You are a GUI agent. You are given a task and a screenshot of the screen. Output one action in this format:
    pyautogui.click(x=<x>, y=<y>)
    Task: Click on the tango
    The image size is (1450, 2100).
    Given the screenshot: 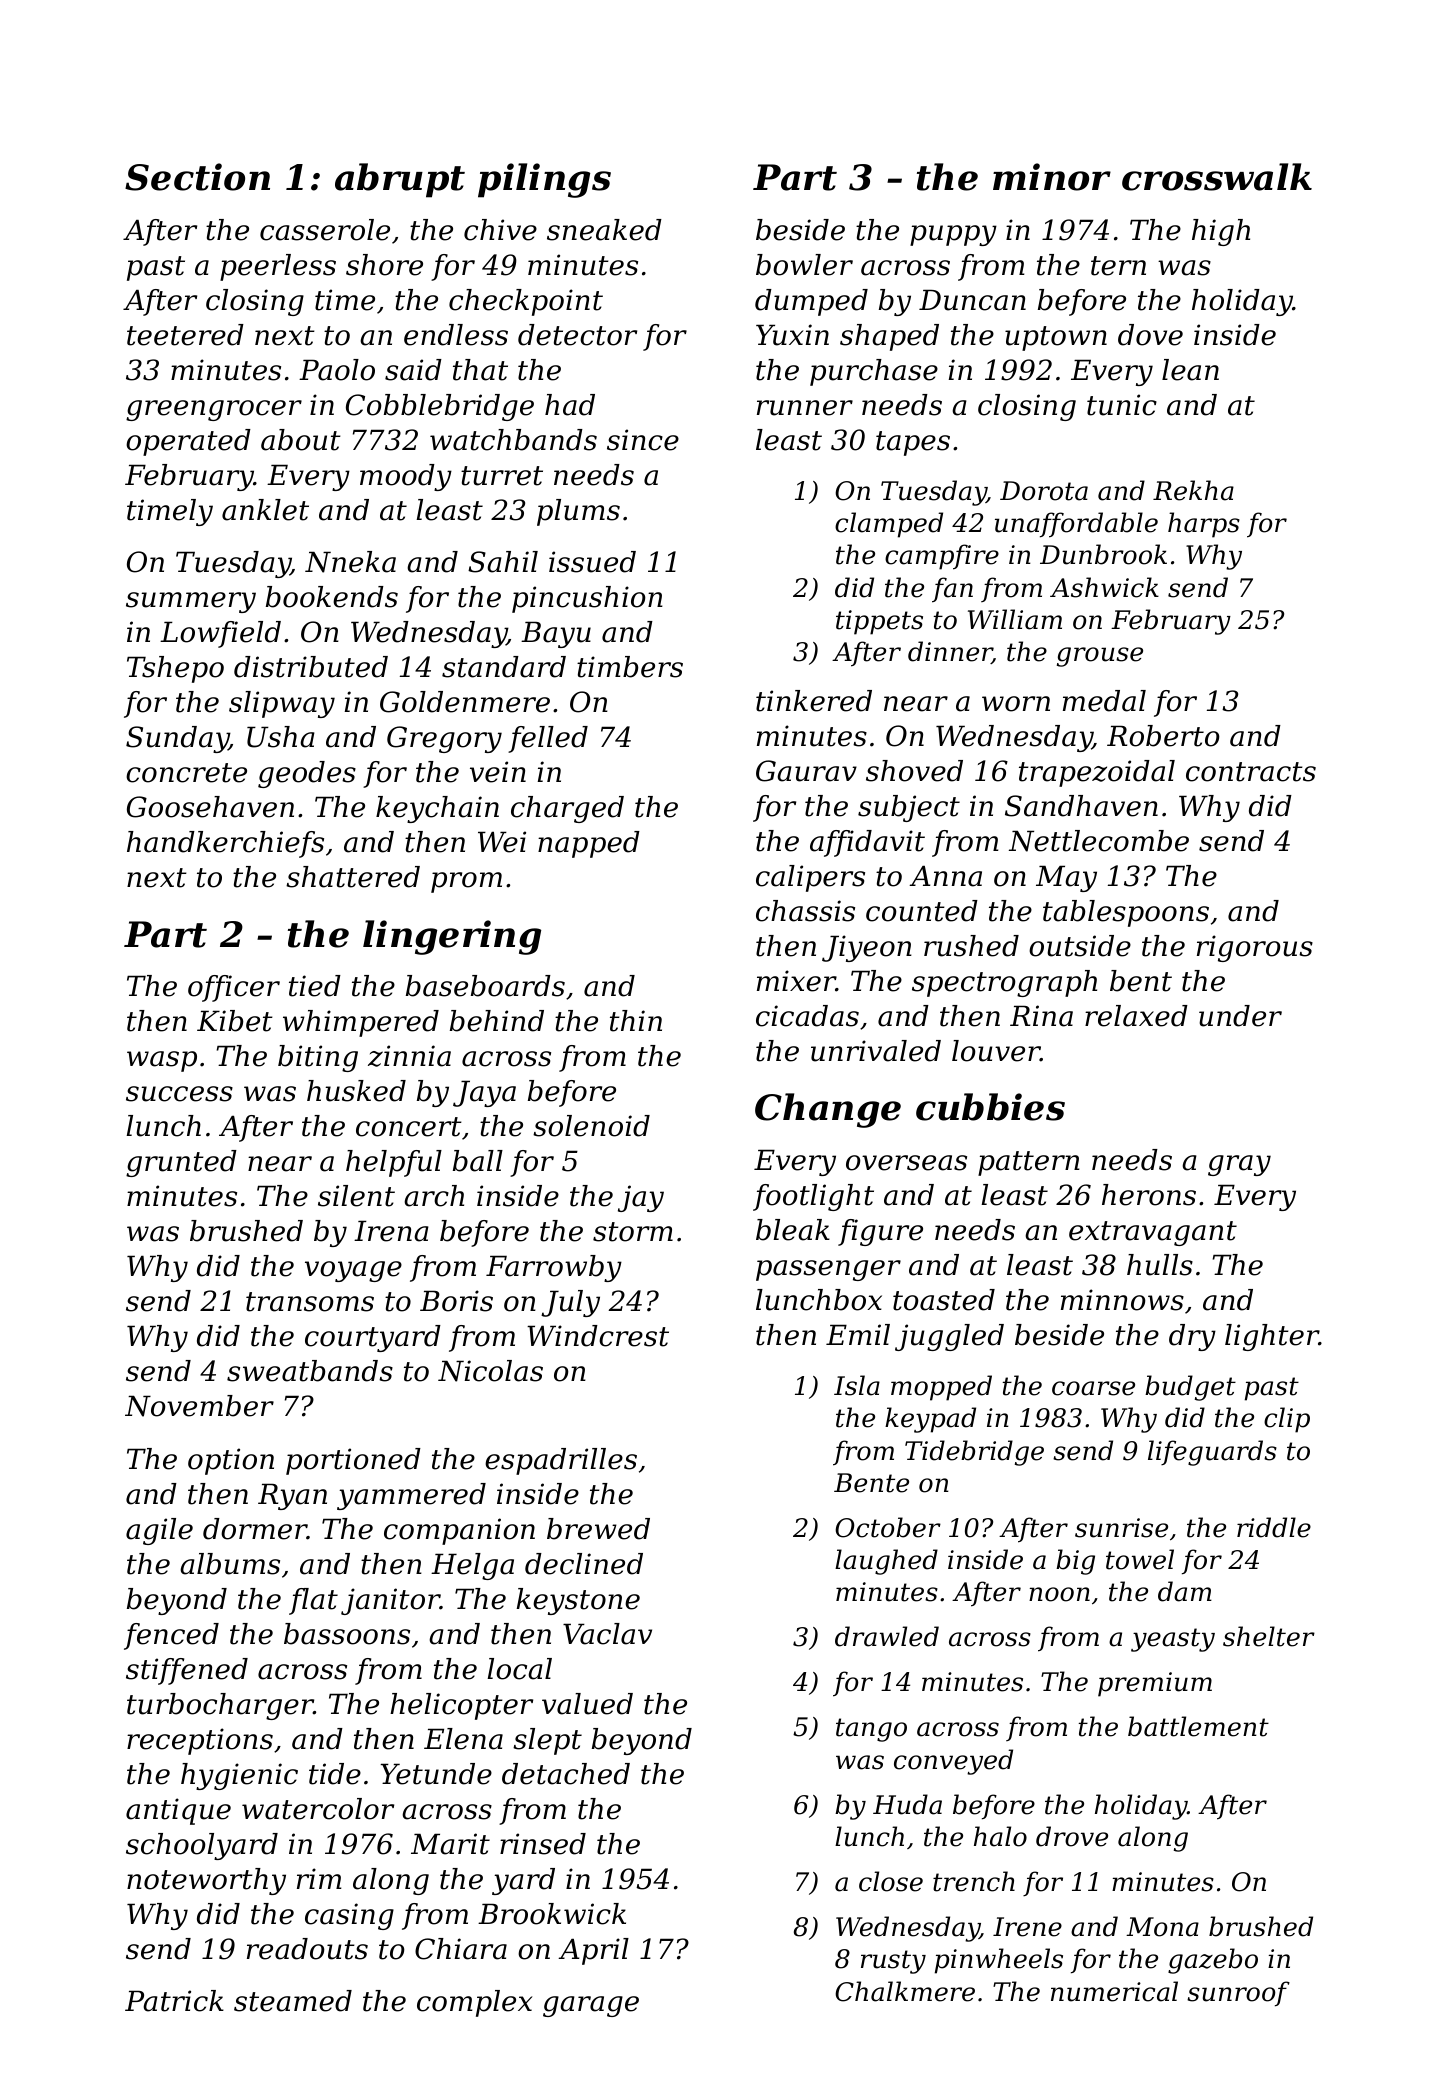 What is the action you would take?
    pyautogui.click(x=871, y=1730)
